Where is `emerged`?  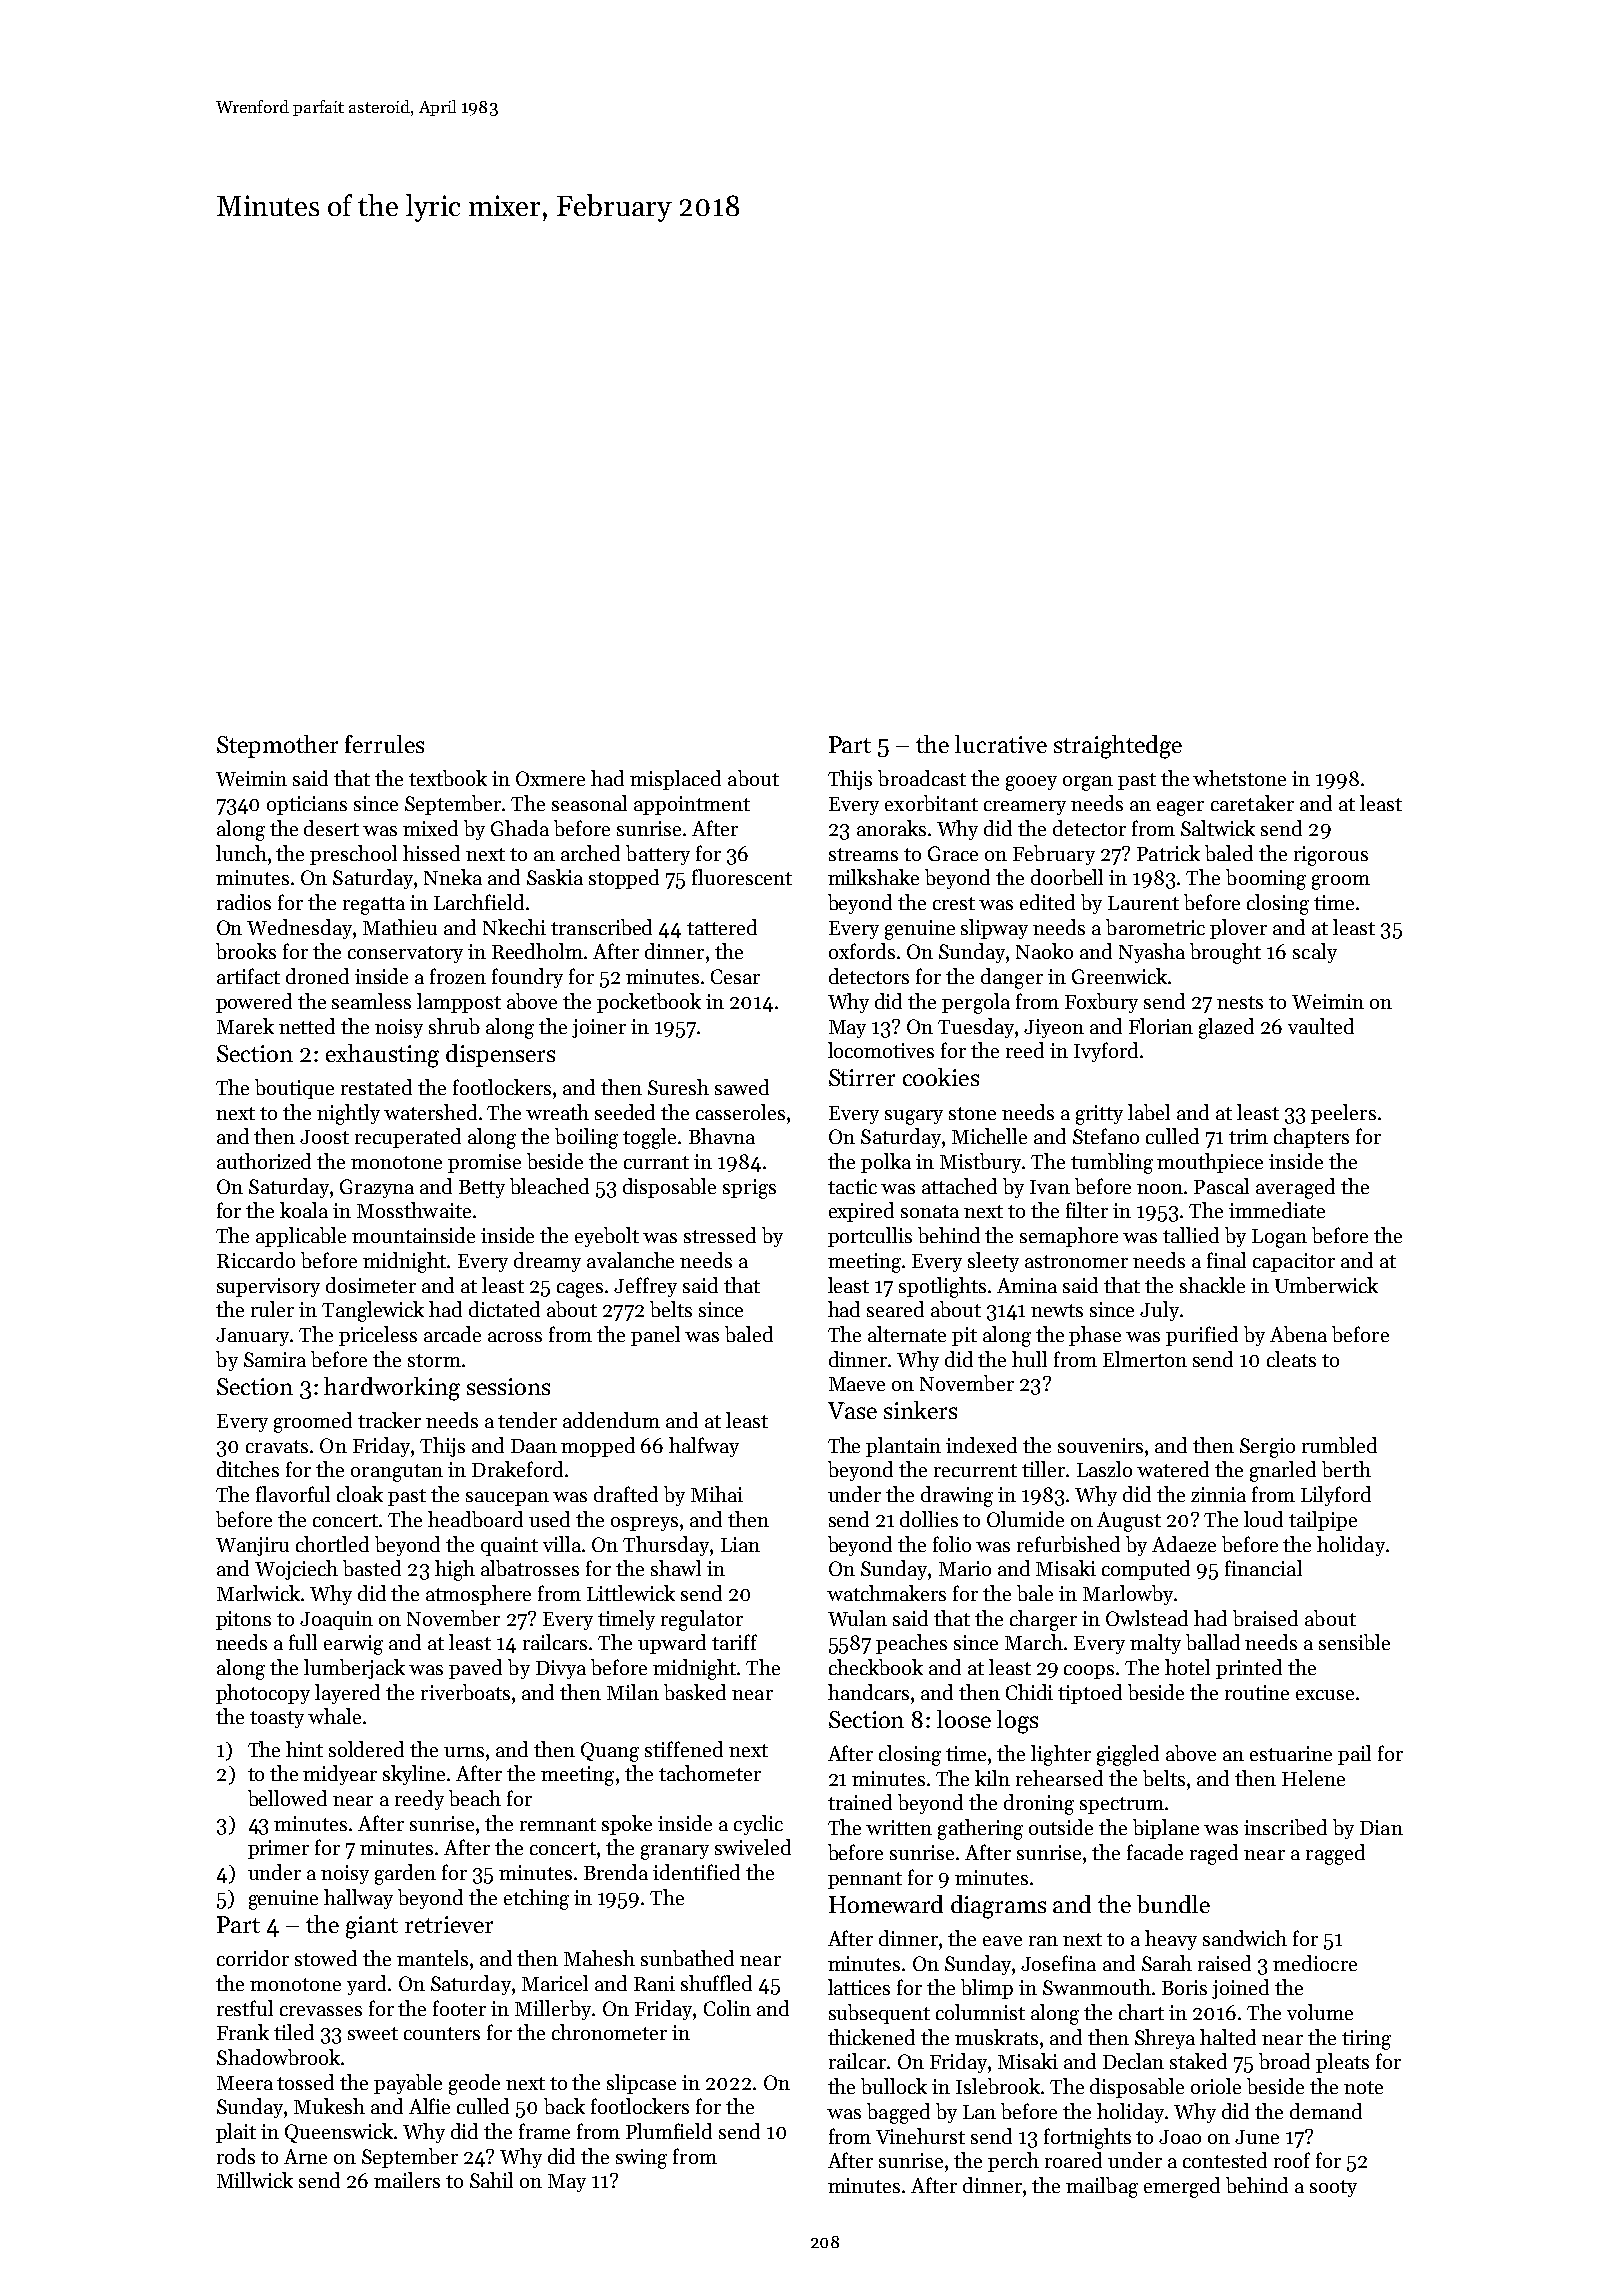
emerged is located at coordinates (1182, 2187).
